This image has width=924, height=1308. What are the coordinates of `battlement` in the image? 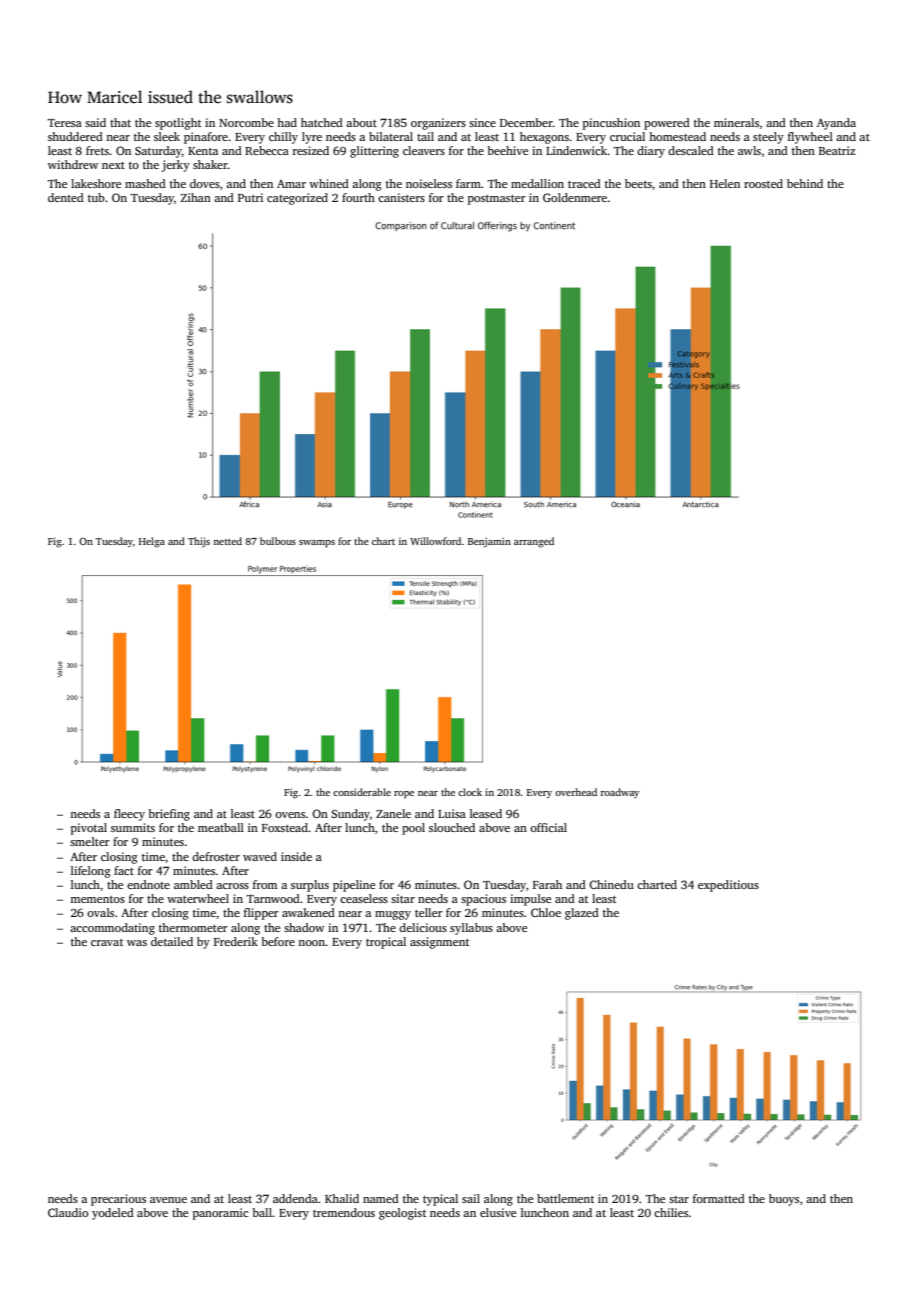 It's located at (565, 1198).
